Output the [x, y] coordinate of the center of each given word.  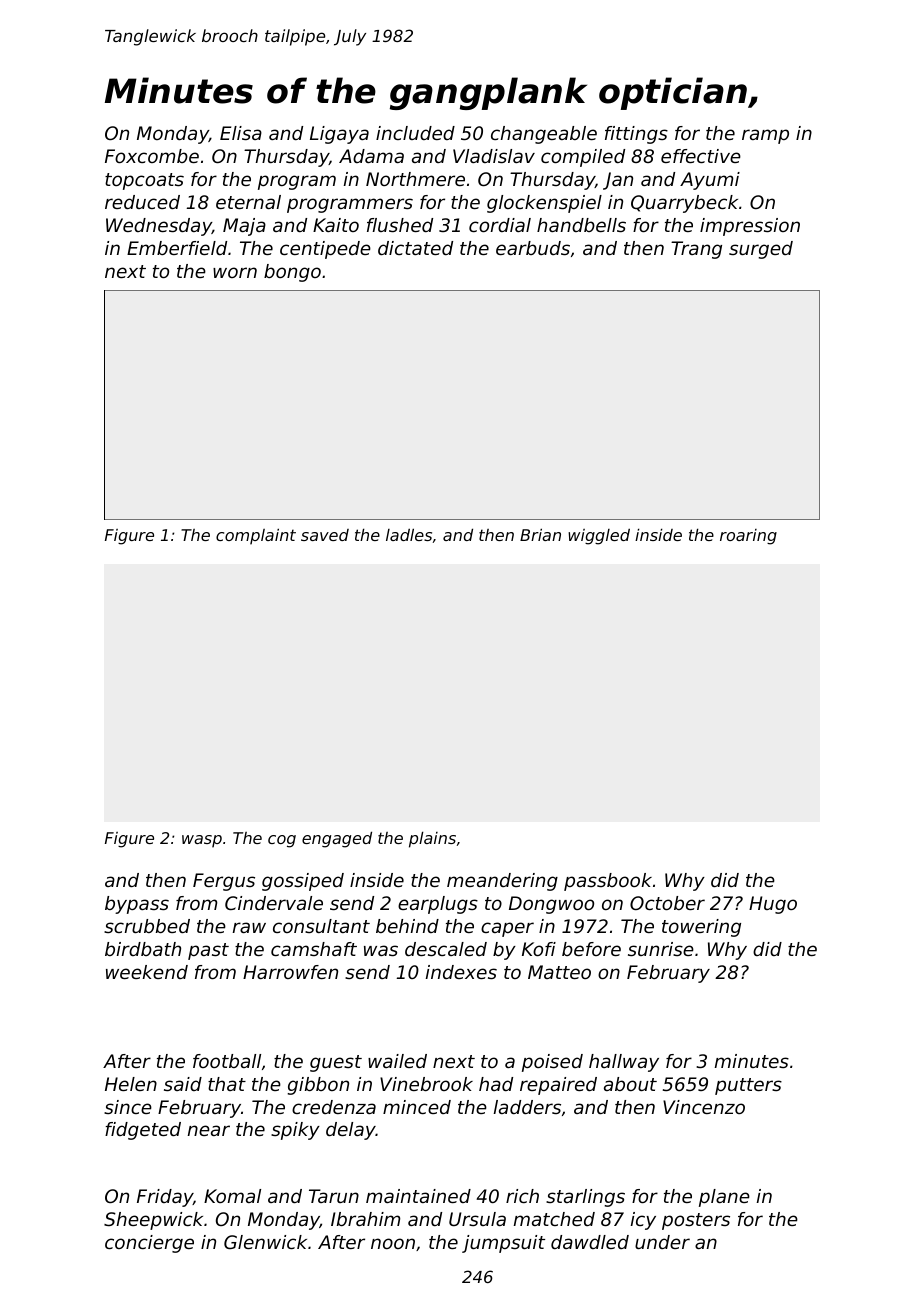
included [415, 133]
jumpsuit [503, 1244]
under [662, 1242]
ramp [765, 136]
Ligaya [339, 135]
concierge [149, 1244]
